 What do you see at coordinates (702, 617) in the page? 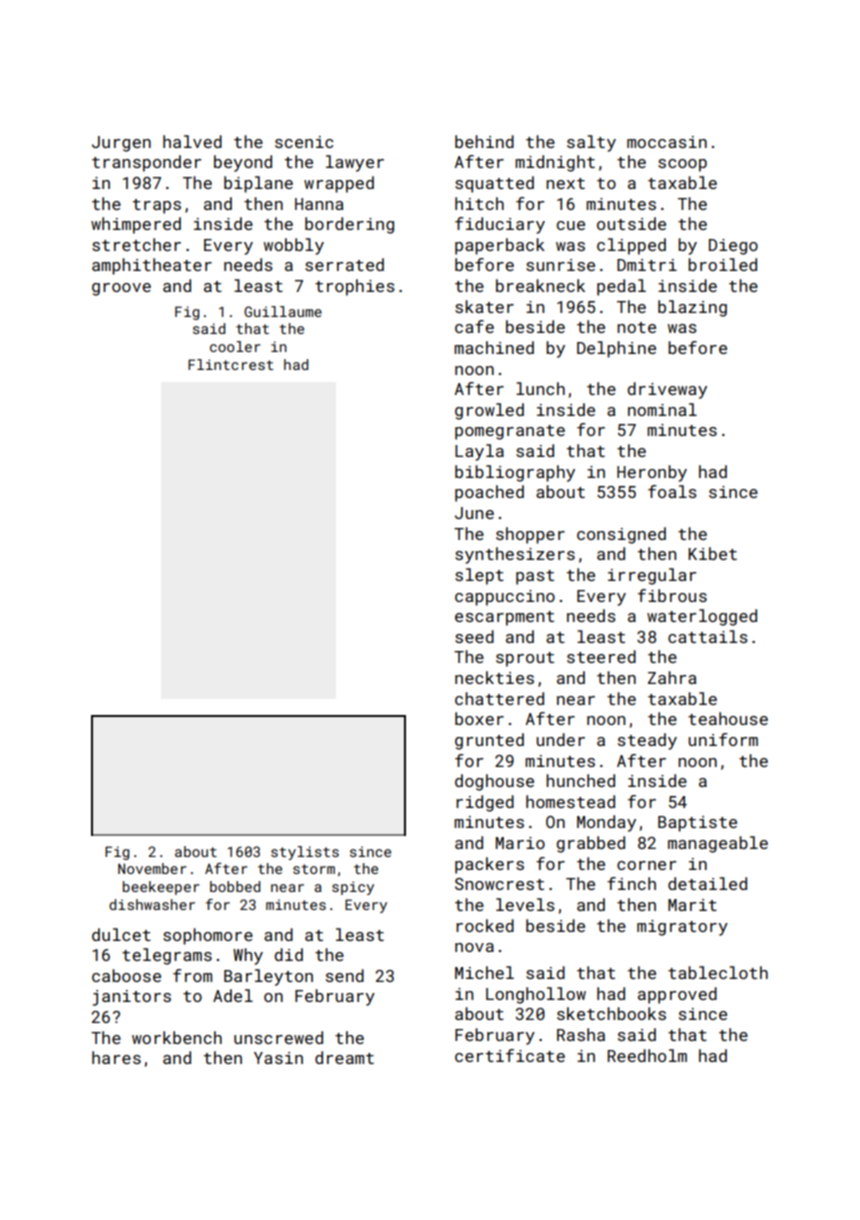
I see `waterlogged` at bounding box center [702, 617].
